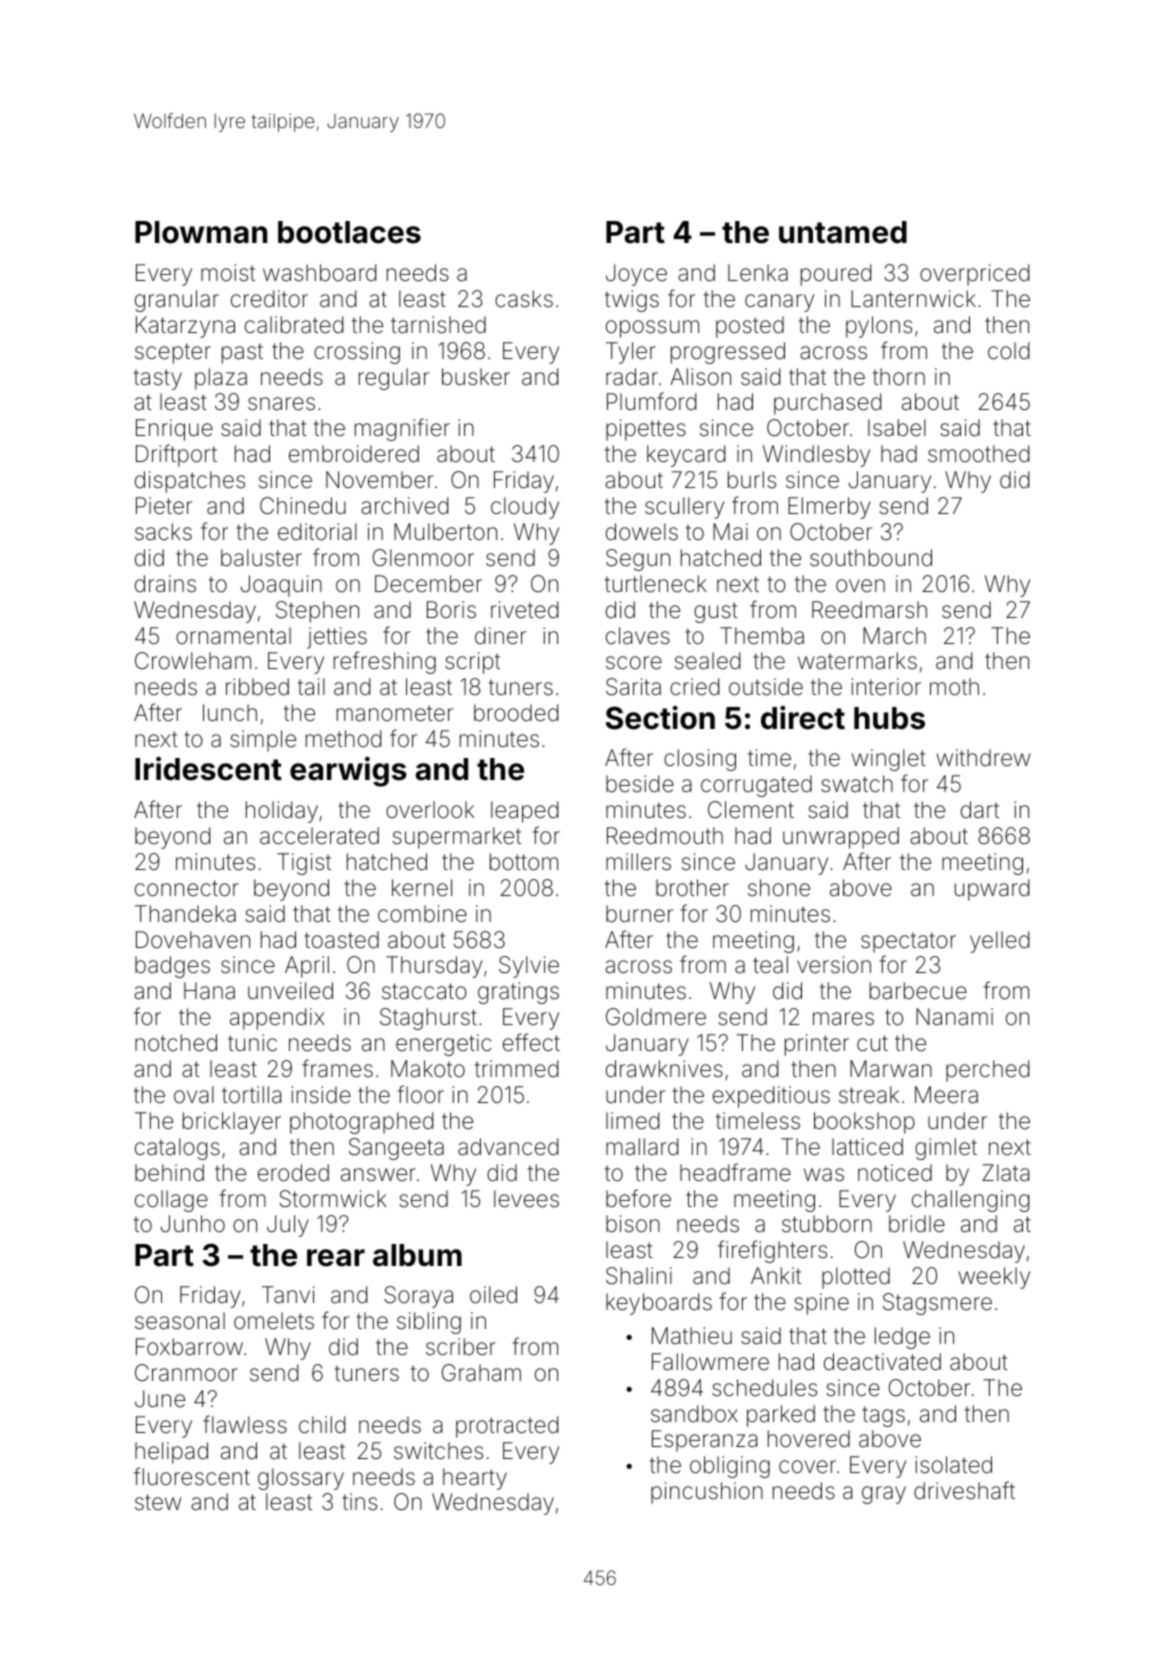 Image resolution: width=1165 pixels, height=1654 pixels. Describe the element at coordinates (953, 1465) in the screenshot. I see `isolated` at that location.
